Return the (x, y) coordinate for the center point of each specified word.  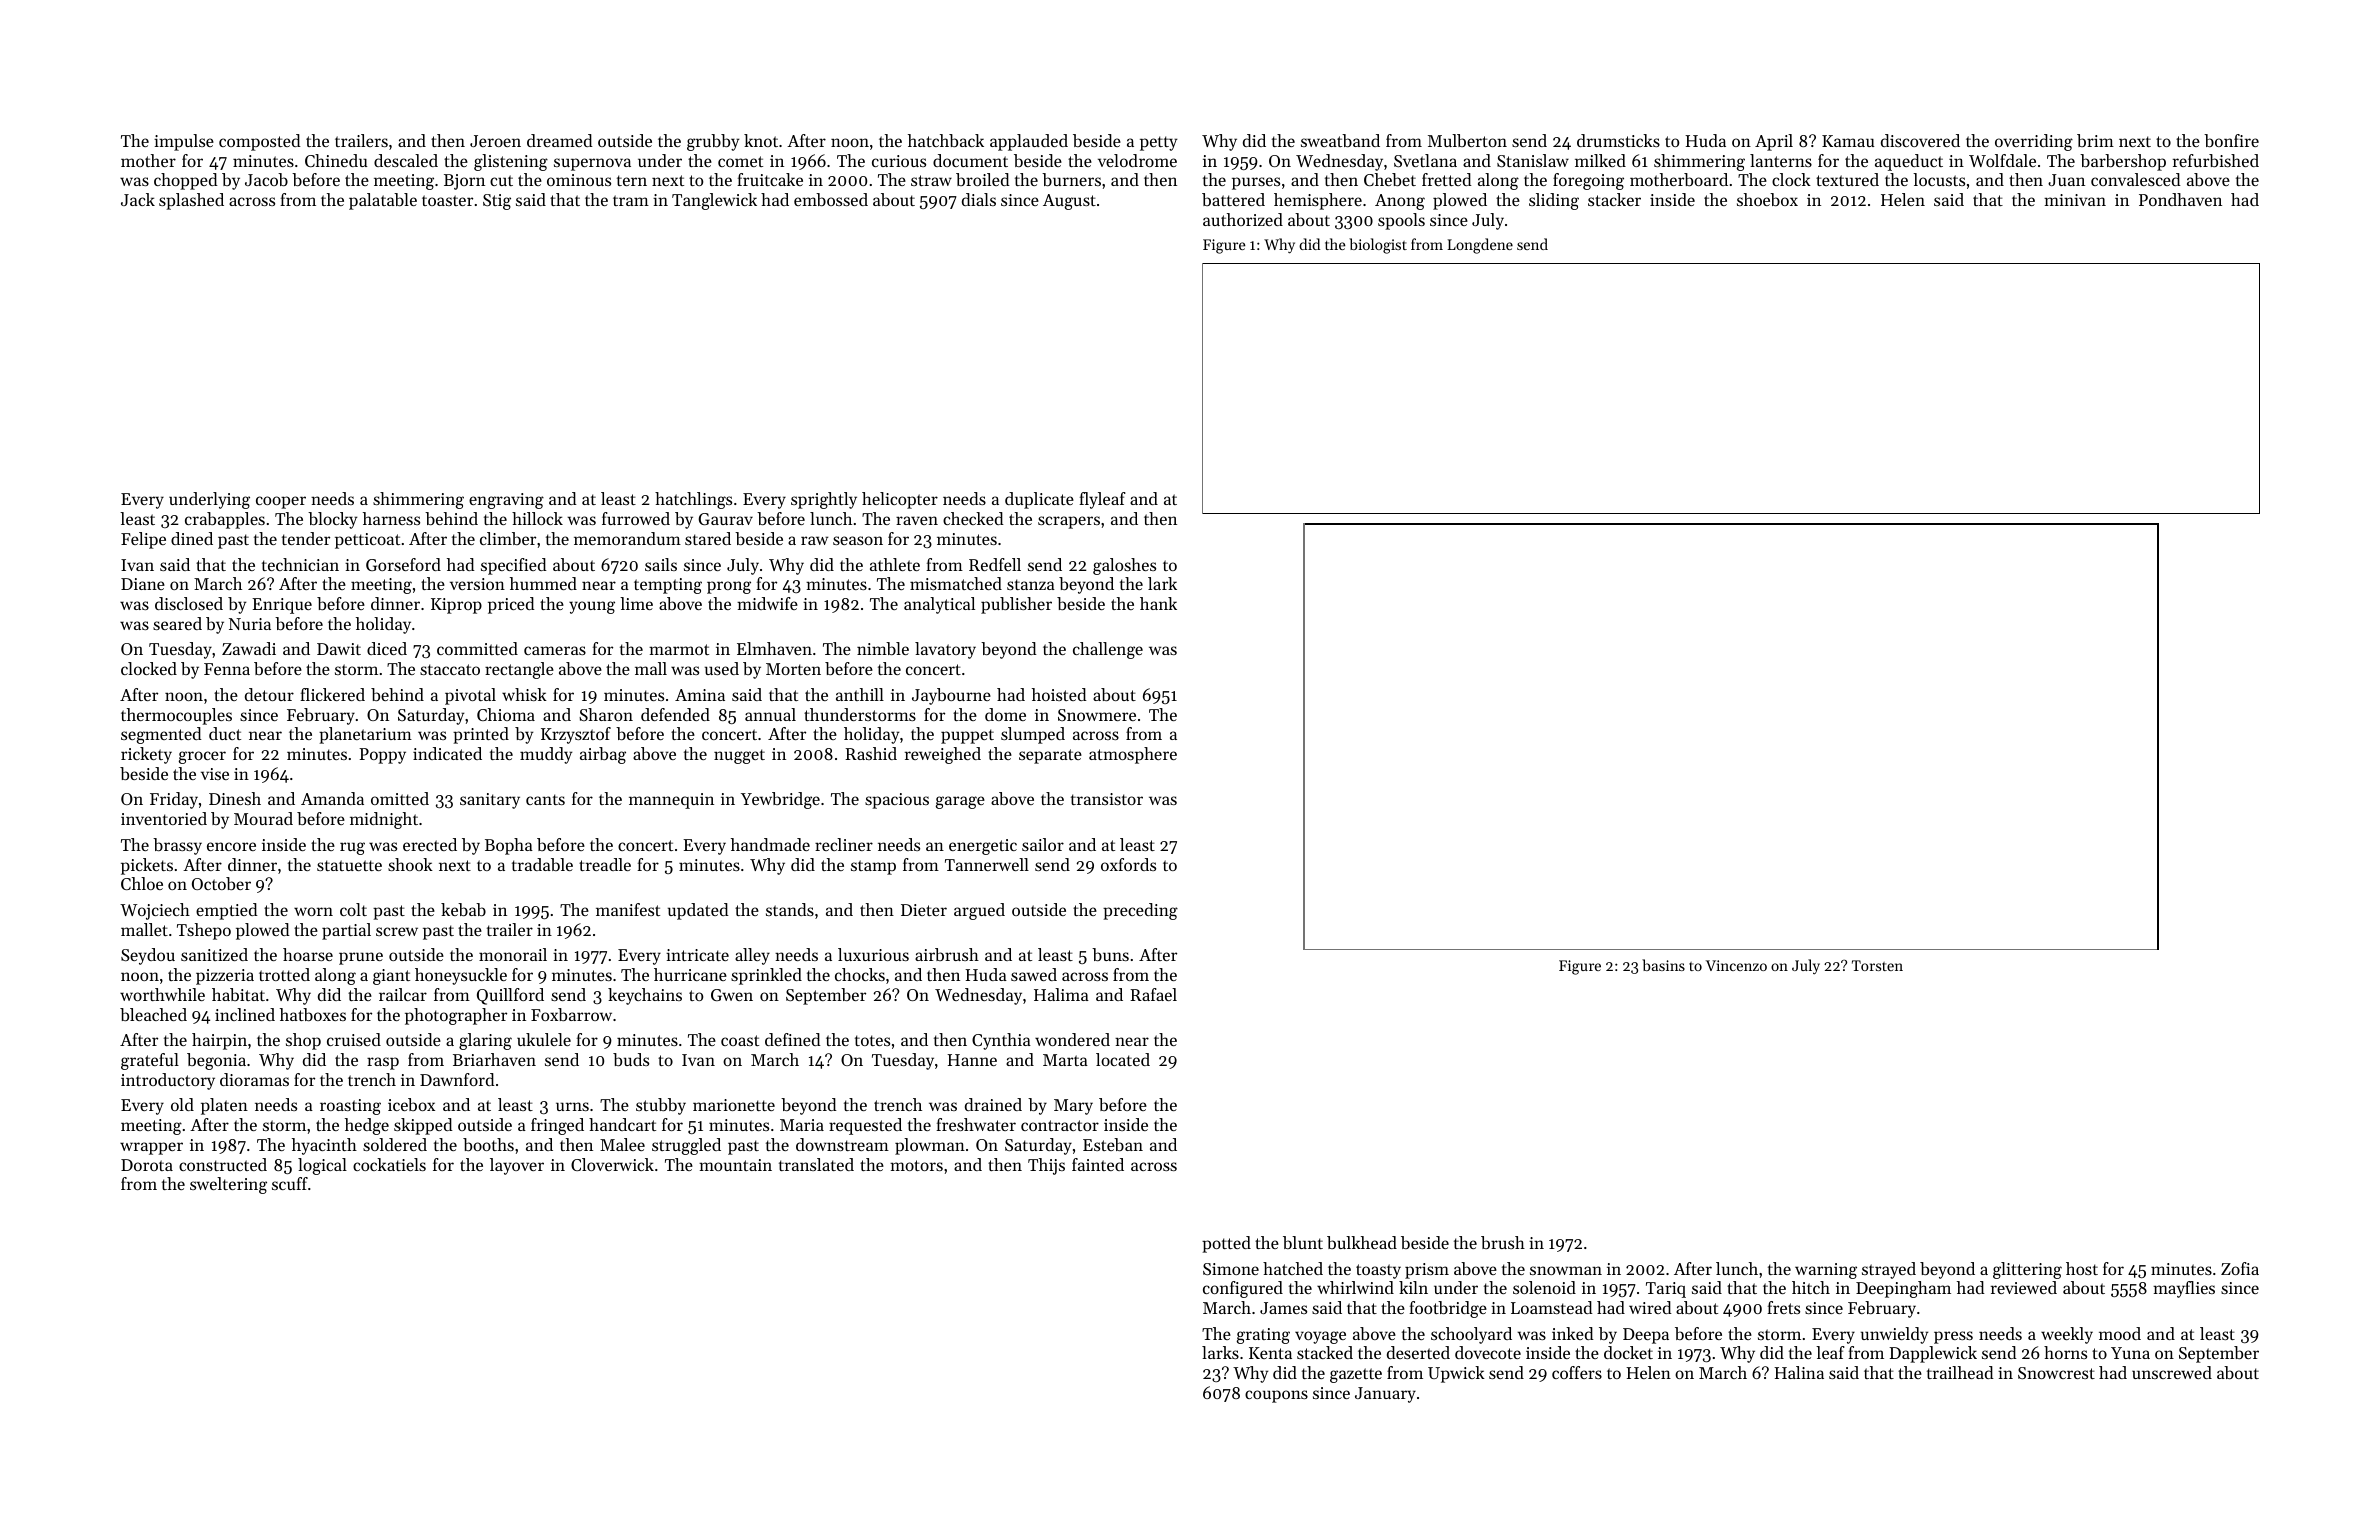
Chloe (142, 883)
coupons (1276, 1396)
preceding (1140, 911)
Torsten (1877, 965)
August (1069, 202)
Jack (138, 199)
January (1385, 1395)
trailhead (1960, 1372)
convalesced (2136, 179)
